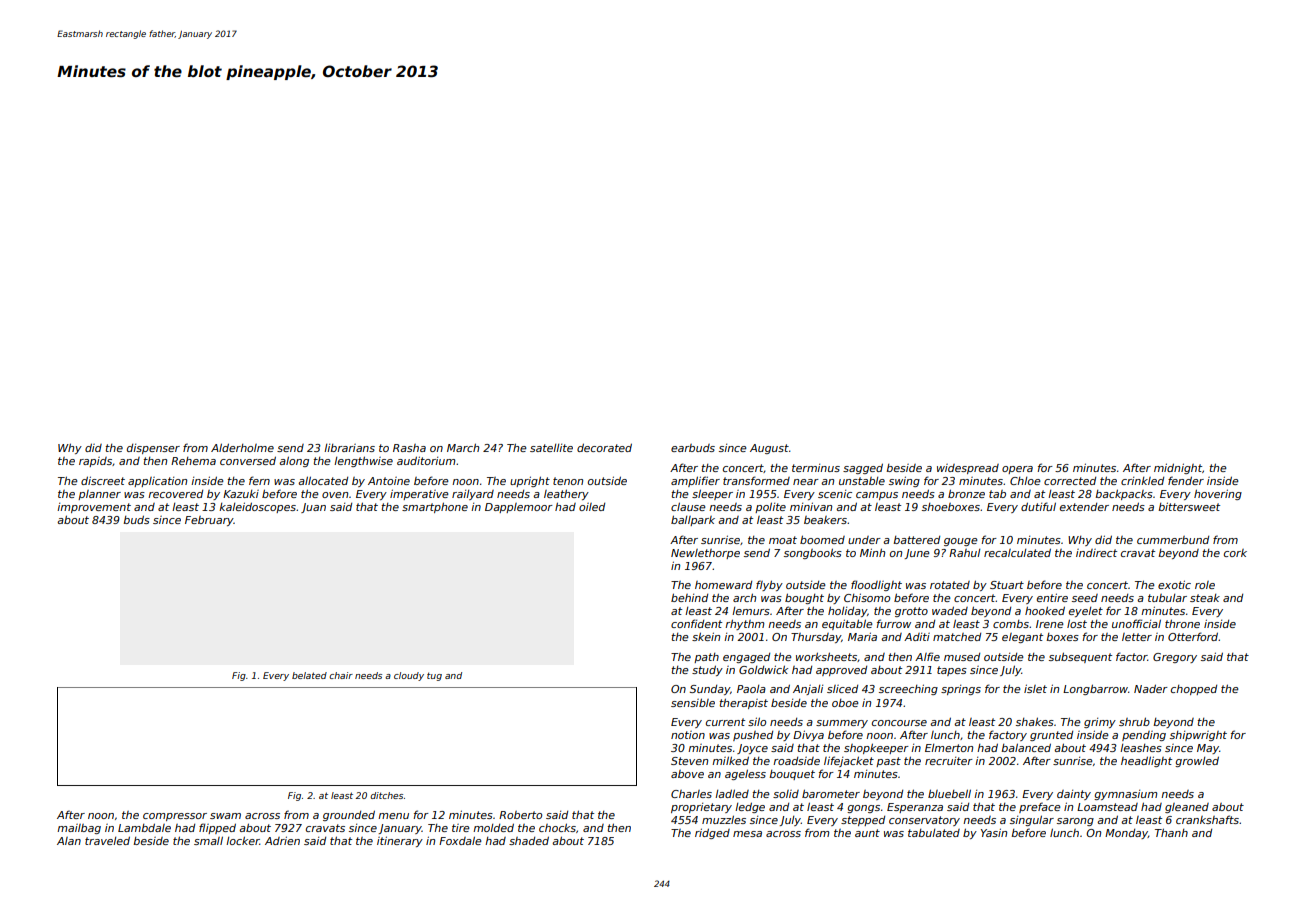  Describe the element at coordinates (1205, 598) in the screenshot. I see `steak` at that location.
